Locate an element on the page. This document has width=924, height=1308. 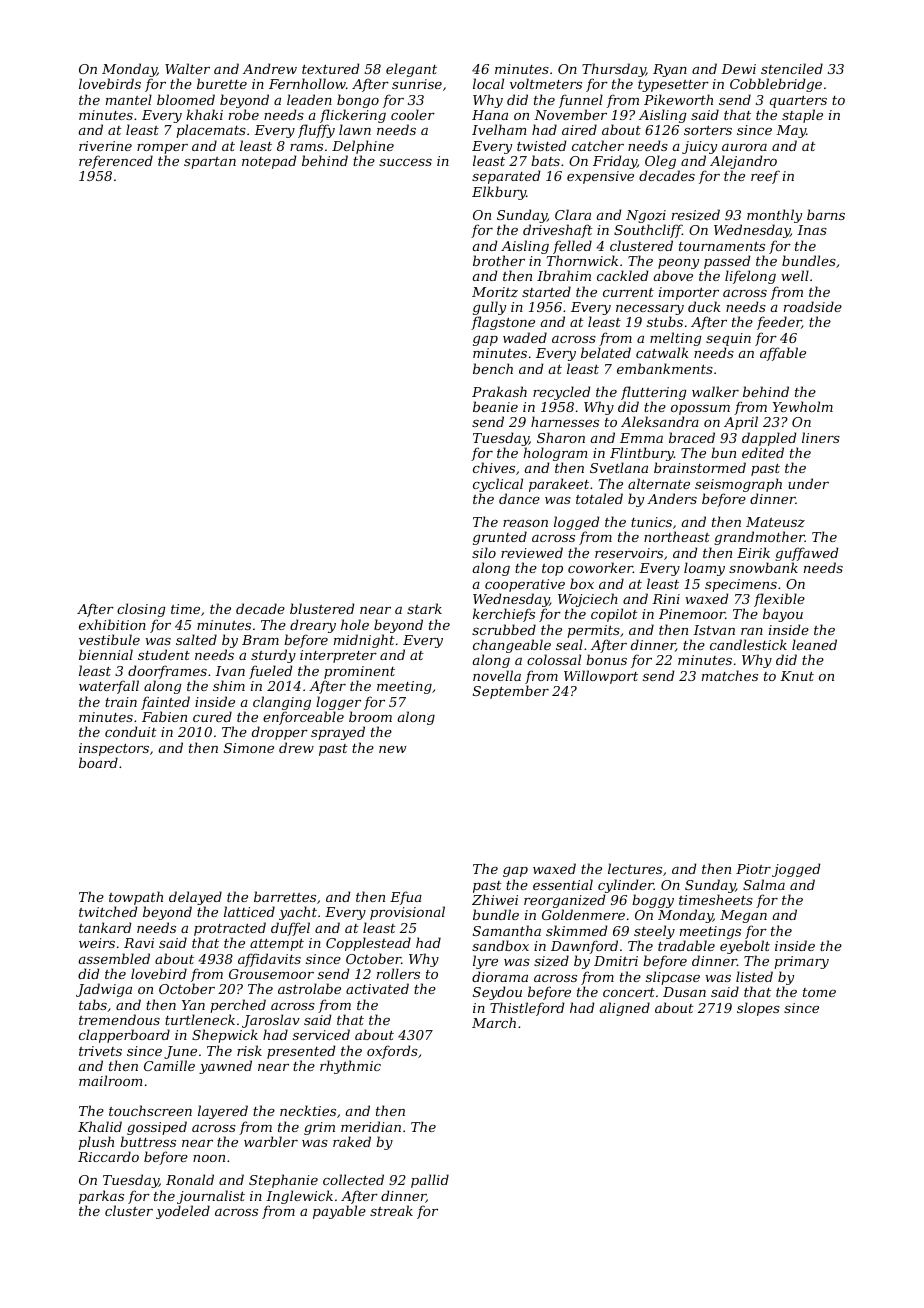
notepad is located at coordinates (269, 162).
